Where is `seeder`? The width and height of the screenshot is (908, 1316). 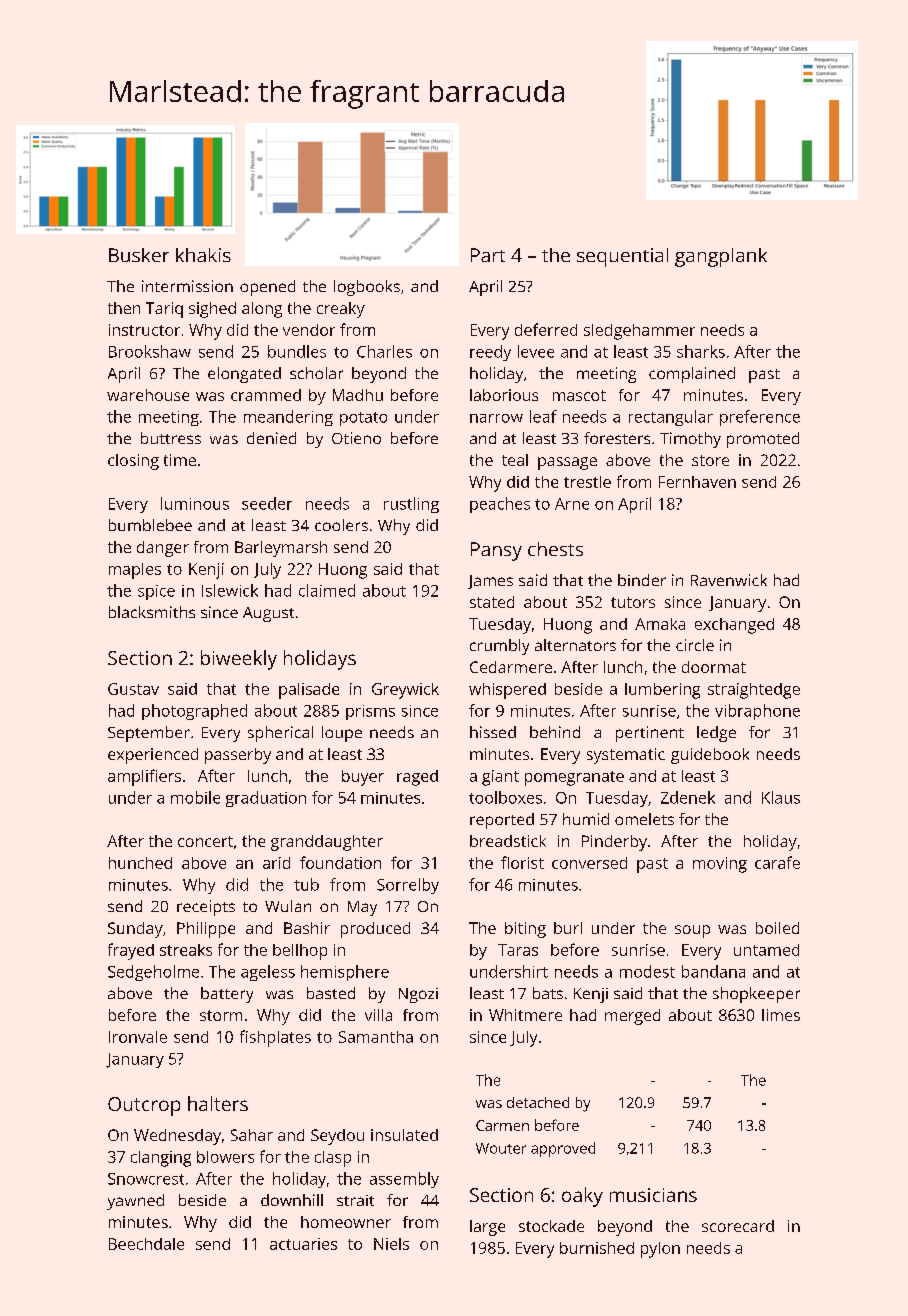
seeder is located at coordinates (267, 503).
